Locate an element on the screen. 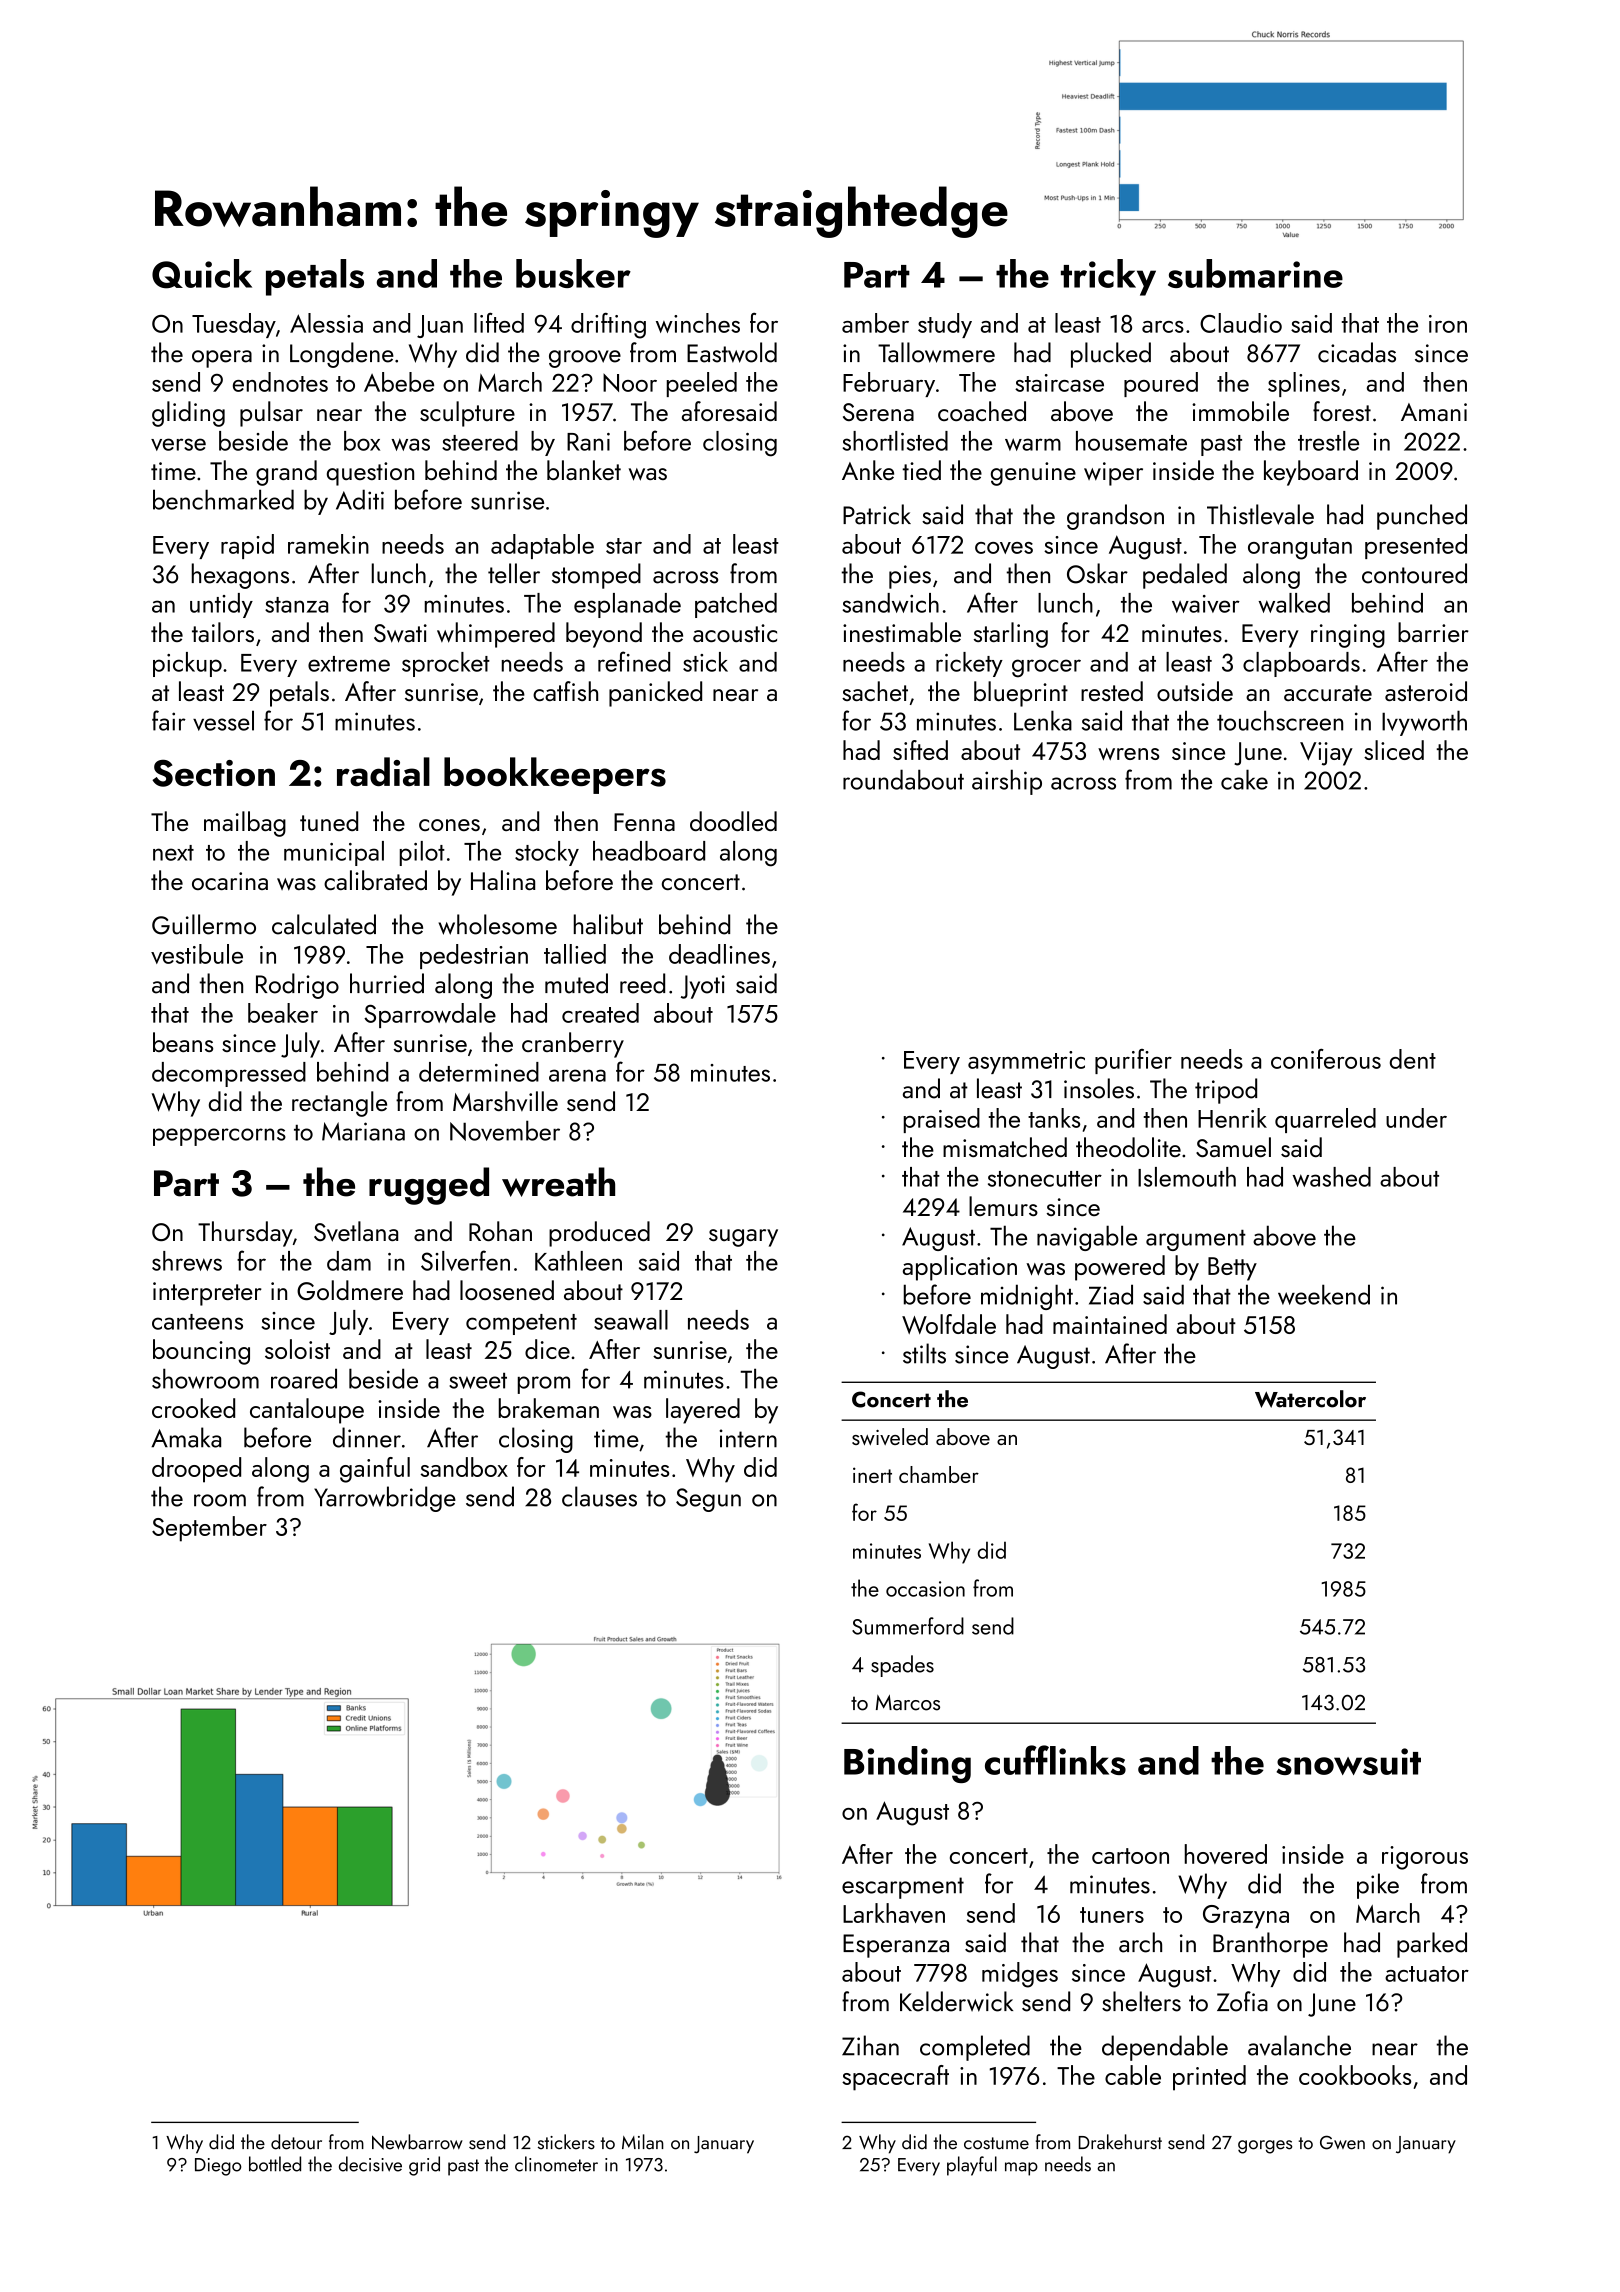 This screenshot has width=1620, height=2292. Yarrowbridge is located at coordinates (385, 1499).
